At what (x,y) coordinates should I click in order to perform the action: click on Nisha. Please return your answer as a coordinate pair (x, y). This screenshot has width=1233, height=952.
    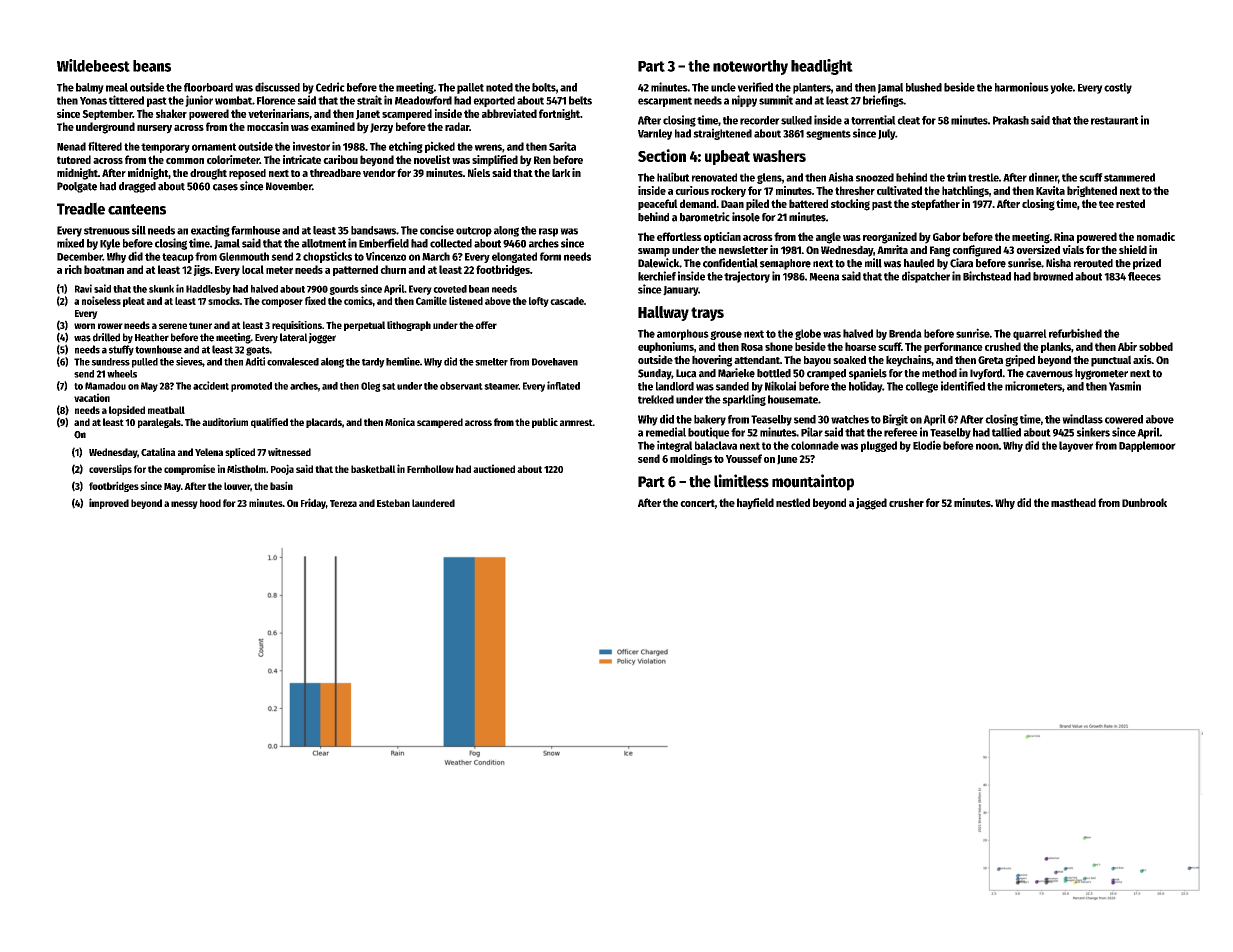
    Looking at the image, I should click on (1058, 263).
